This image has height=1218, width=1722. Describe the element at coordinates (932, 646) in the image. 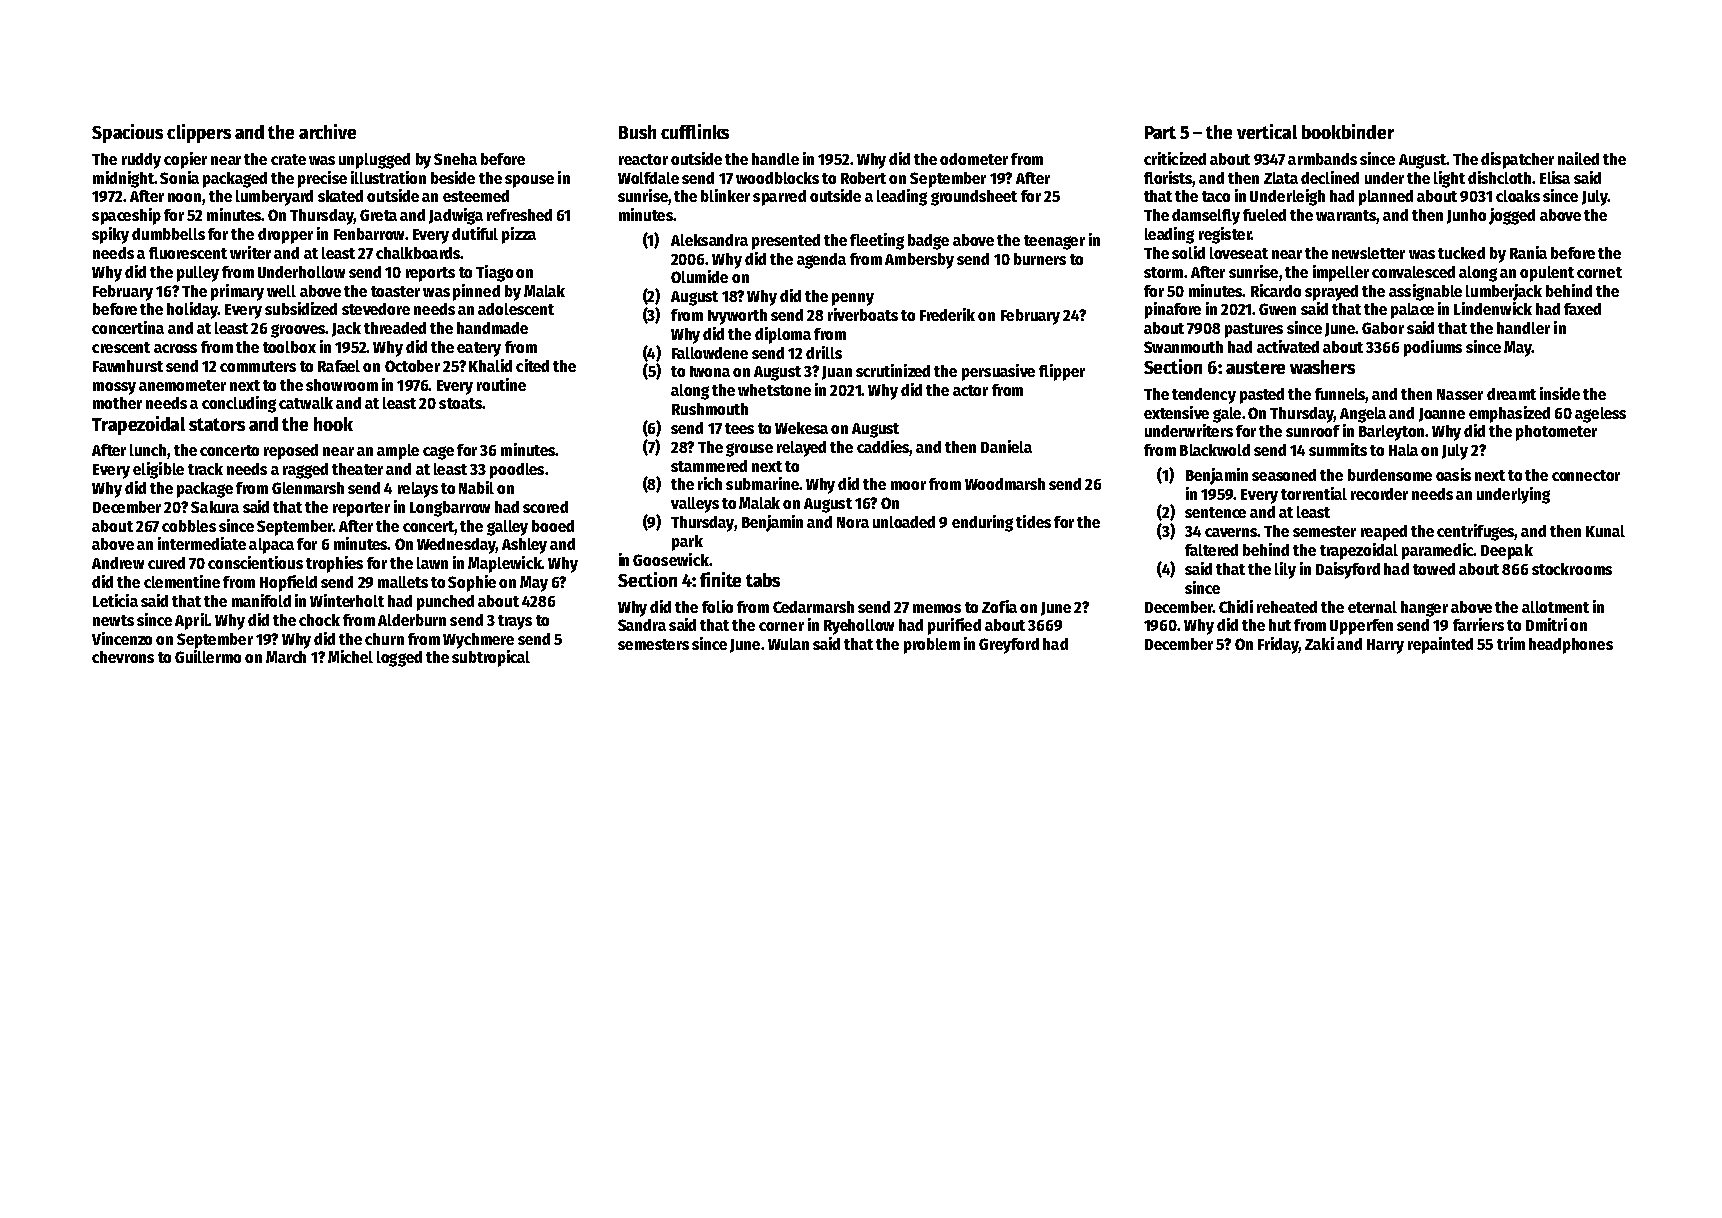

I see `problem` at that location.
